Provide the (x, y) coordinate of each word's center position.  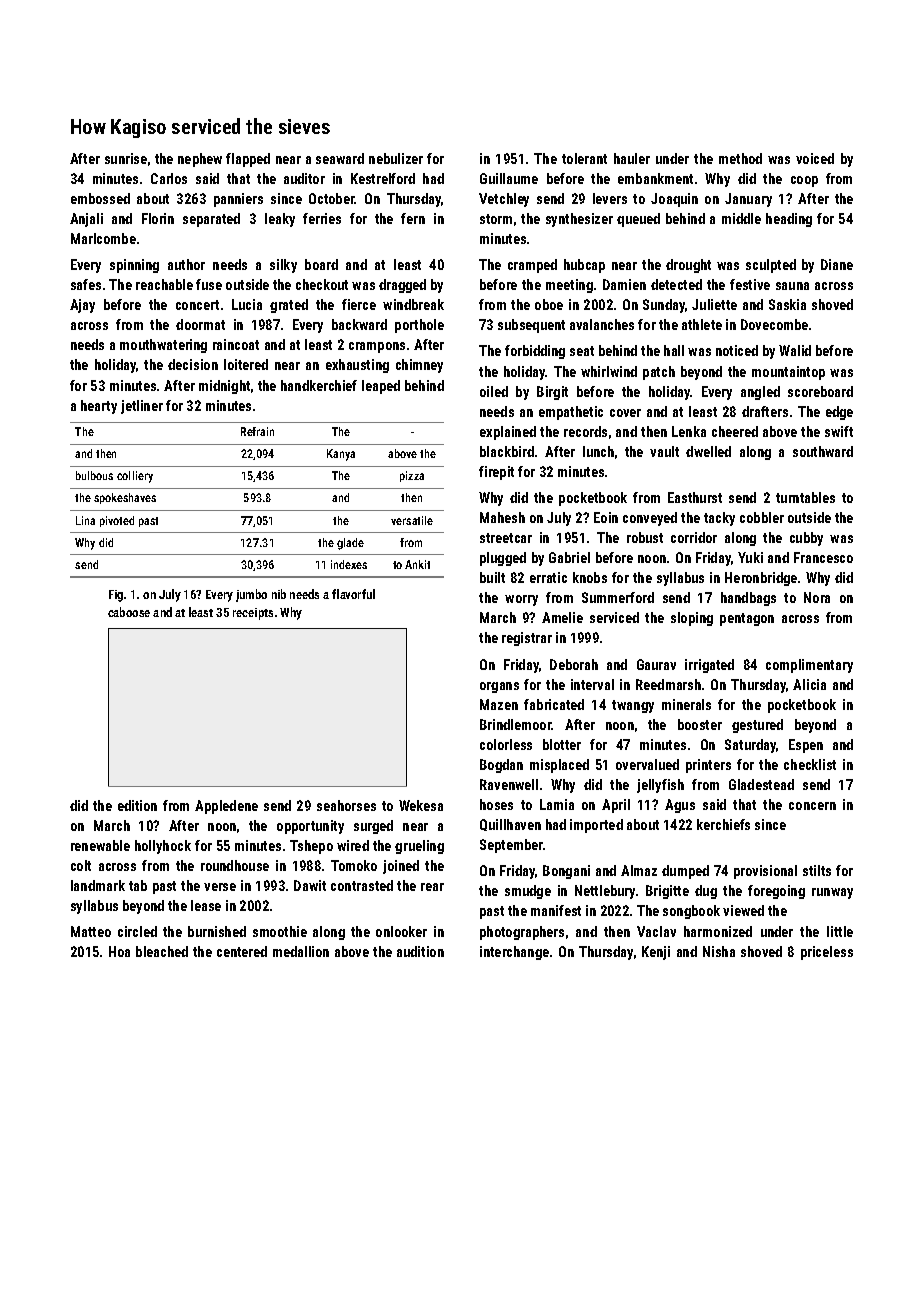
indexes (349, 564)
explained (508, 433)
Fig (116, 596)
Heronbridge (761, 579)
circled (137, 931)
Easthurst (695, 497)
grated (289, 306)
